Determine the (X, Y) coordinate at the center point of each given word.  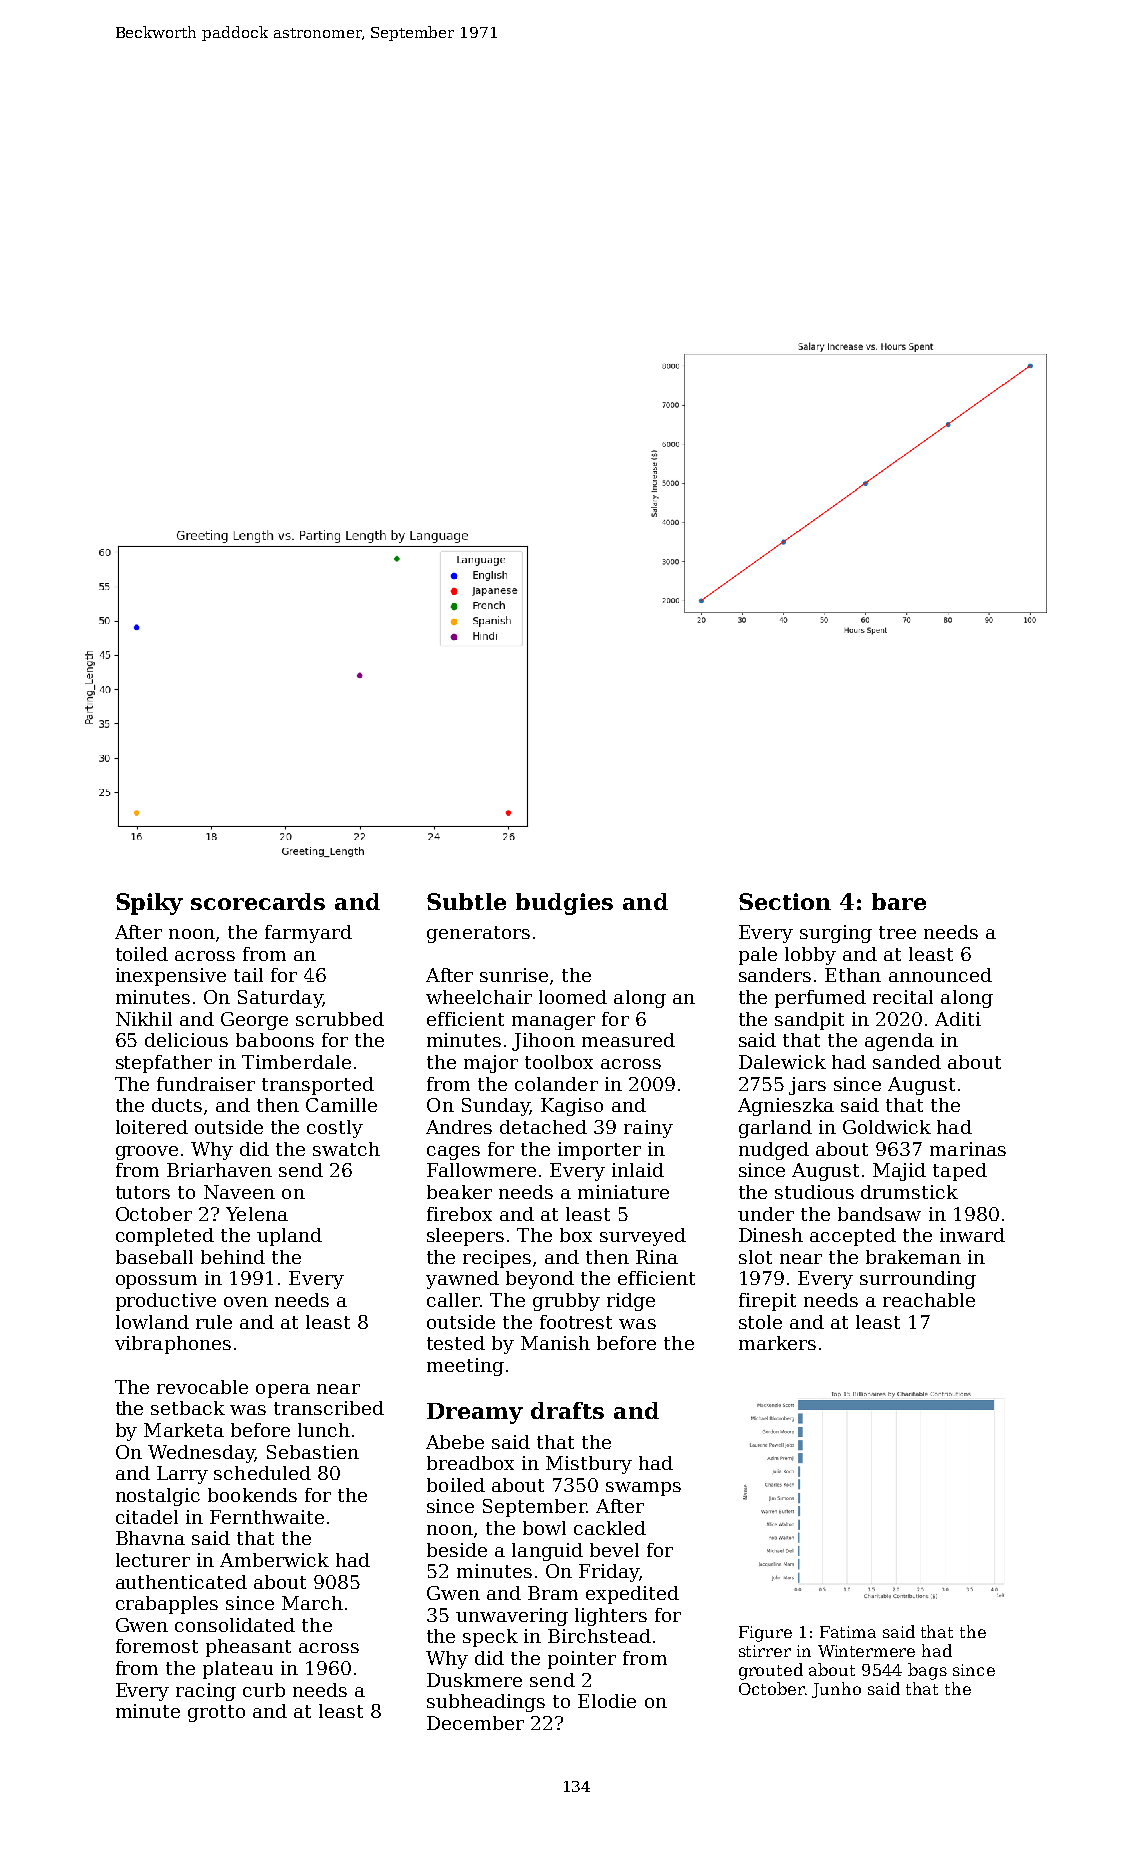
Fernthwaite (267, 1517)
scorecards (258, 901)
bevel (614, 1550)
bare (899, 901)
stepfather (164, 1064)
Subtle (466, 901)
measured (628, 1040)
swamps (643, 1489)
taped (960, 1172)
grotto (216, 1713)
